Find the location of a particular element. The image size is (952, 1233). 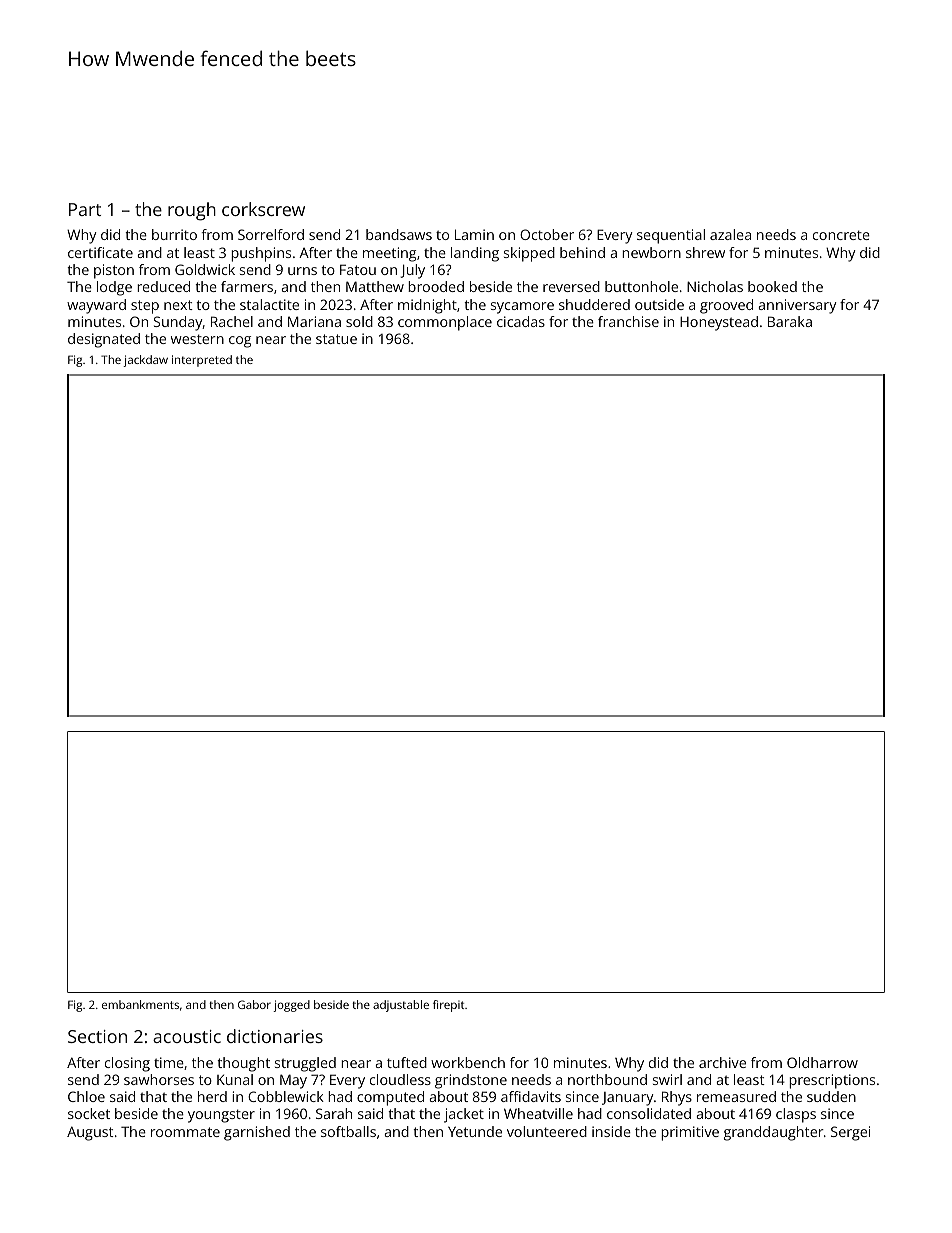

jackdaw is located at coordinates (145, 361).
